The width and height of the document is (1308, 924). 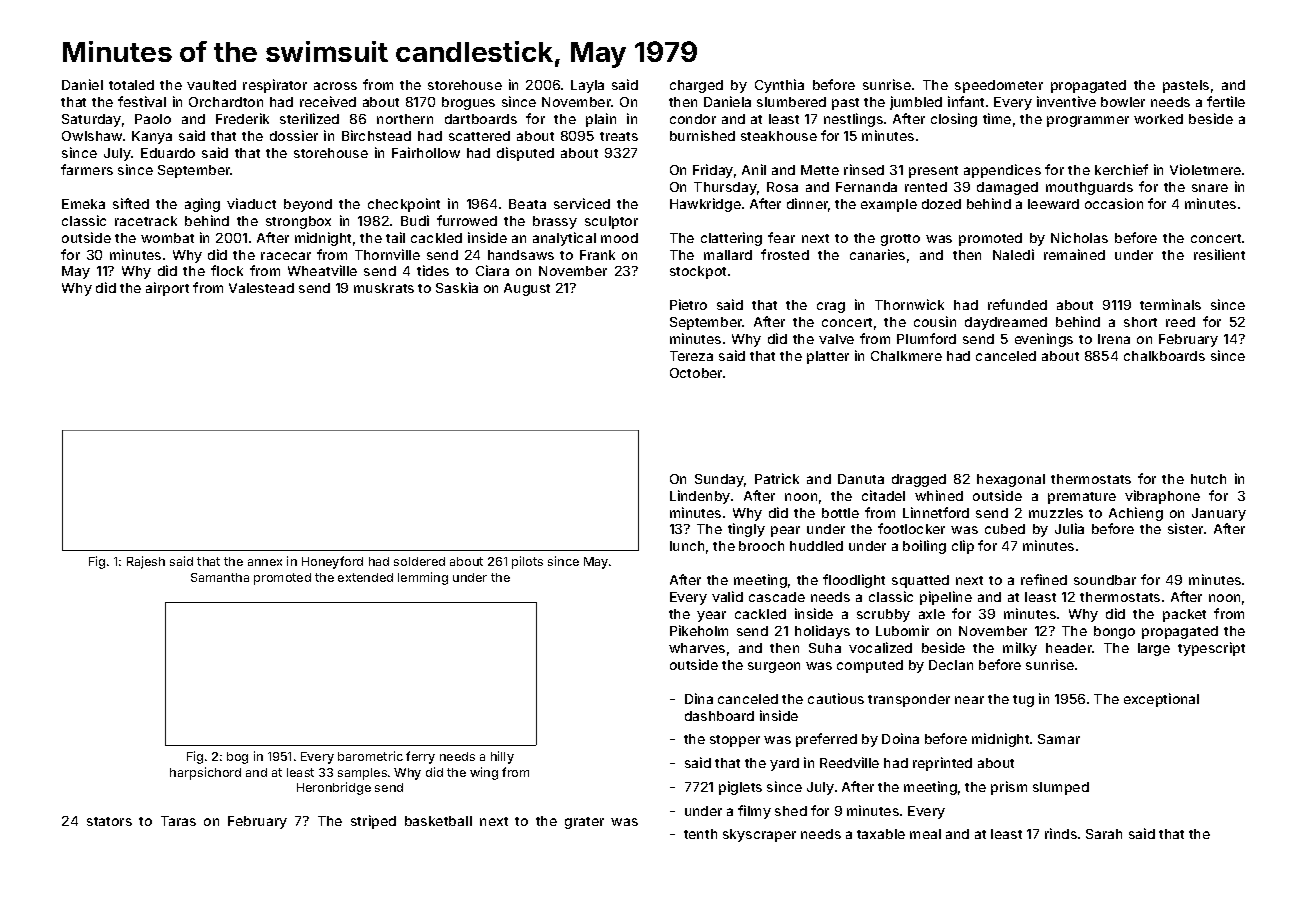 What do you see at coordinates (167, 289) in the document?
I see `airport` at bounding box center [167, 289].
